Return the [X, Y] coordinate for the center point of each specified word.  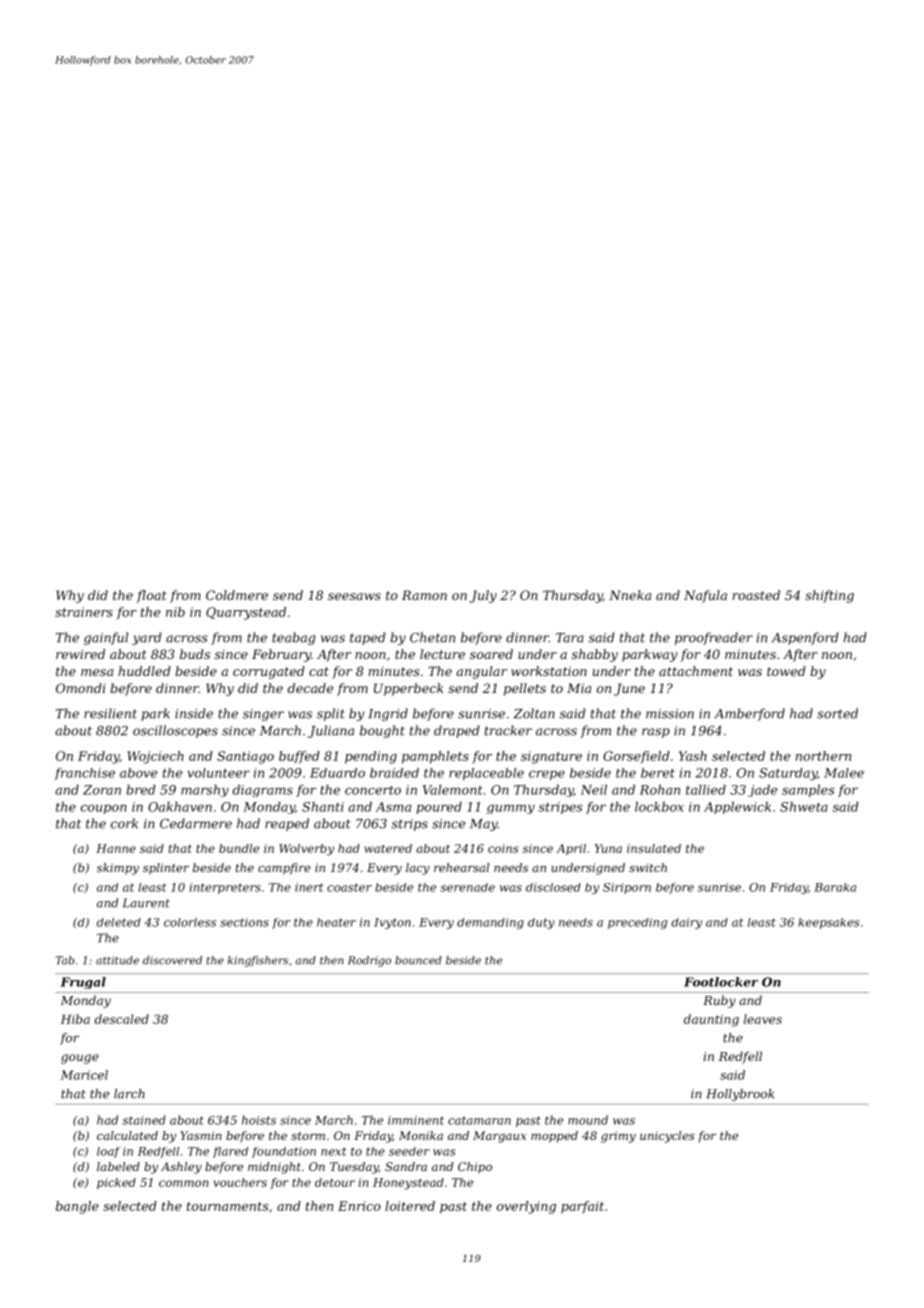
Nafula [705, 596]
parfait [582, 1207]
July [483, 596]
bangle [77, 1207]
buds [195, 654]
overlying [526, 1207]
